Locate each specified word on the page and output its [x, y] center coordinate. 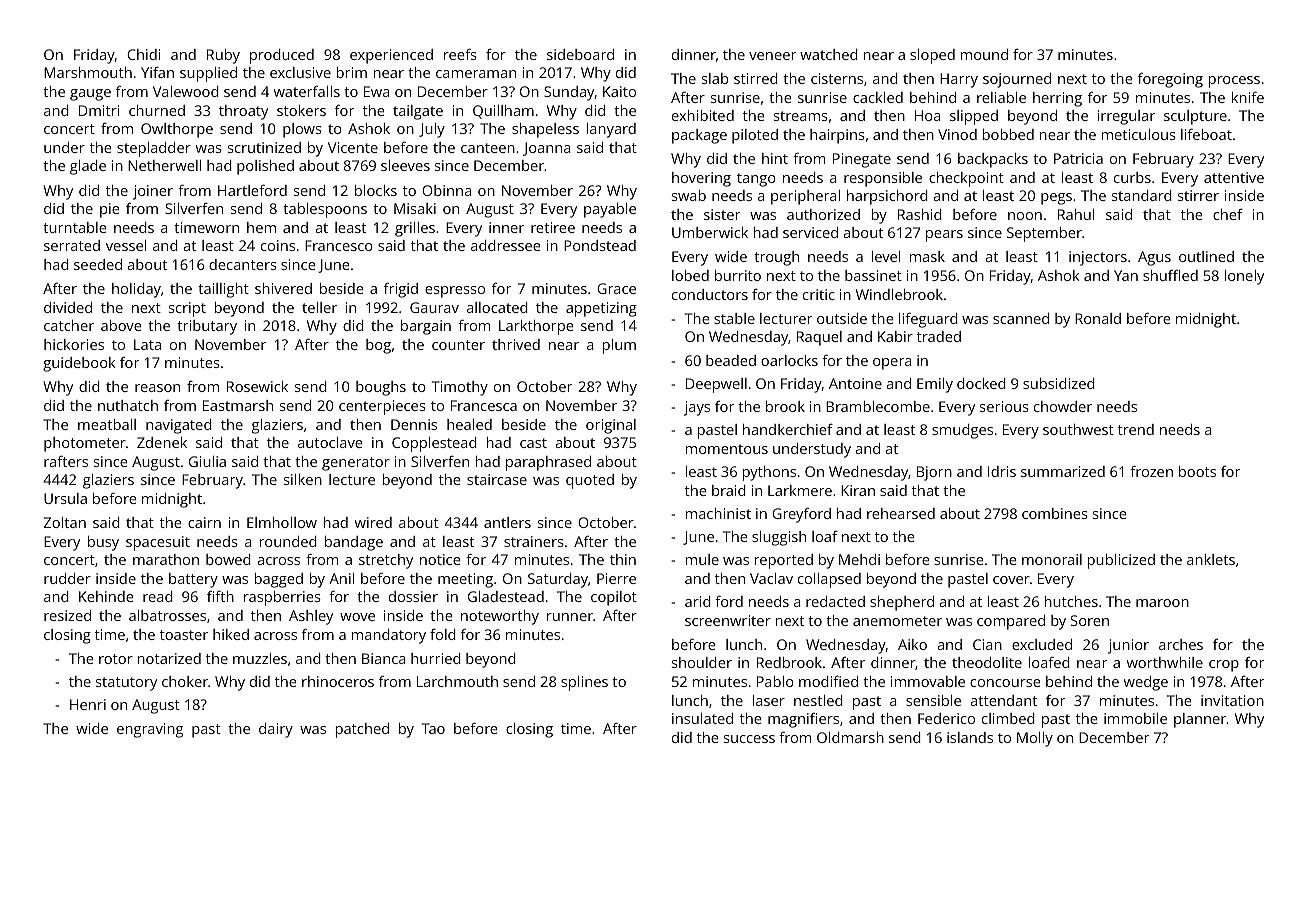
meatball [107, 424]
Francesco [339, 245]
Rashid [920, 214]
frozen [1151, 471]
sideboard [580, 54]
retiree [553, 227]
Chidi [143, 54]
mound [984, 54]
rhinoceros [338, 681]
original [611, 426]
